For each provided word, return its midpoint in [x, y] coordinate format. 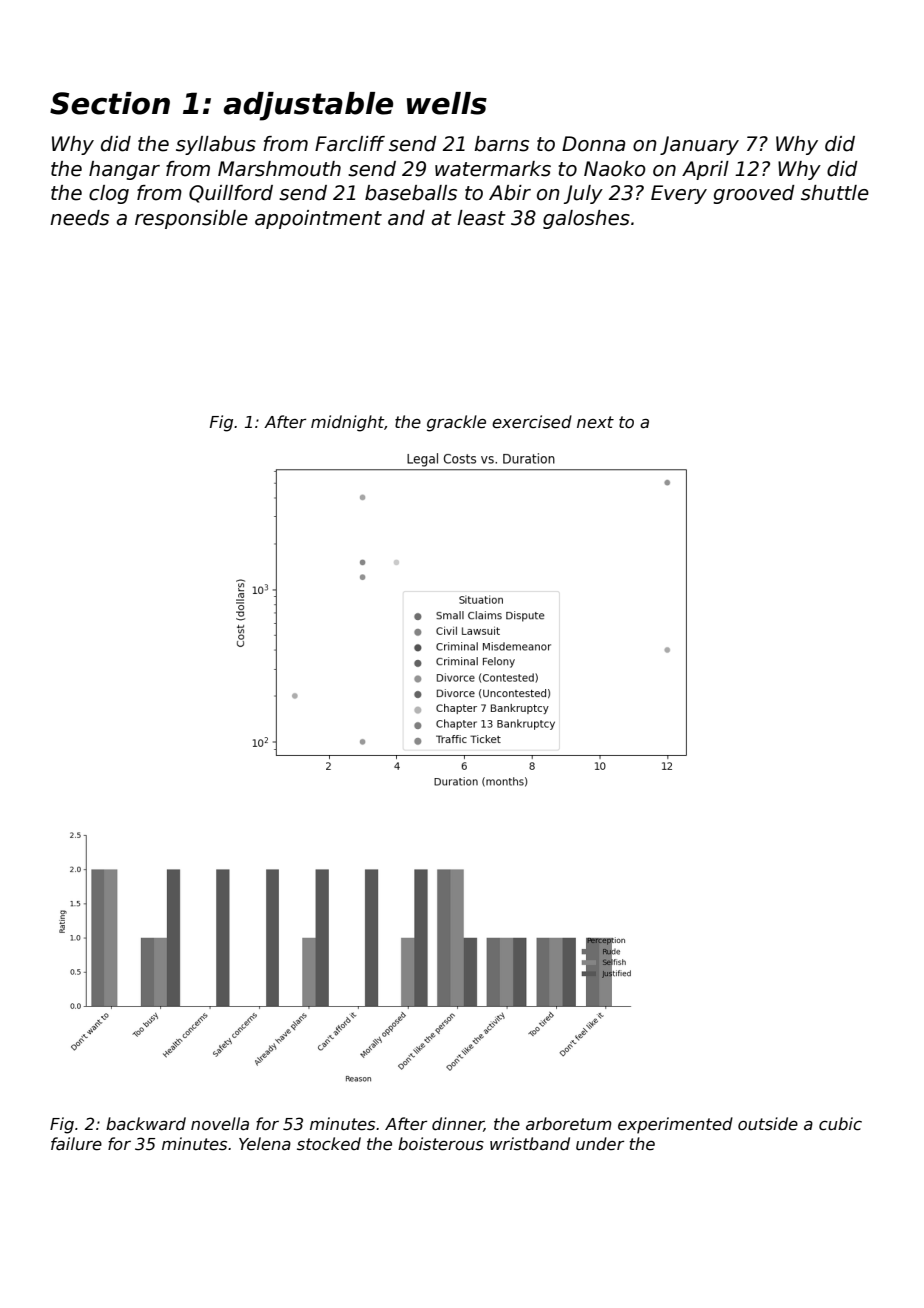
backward [146, 1123]
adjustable [308, 106]
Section [110, 103]
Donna [593, 144]
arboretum [569, 1123]
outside [768, 1124]
